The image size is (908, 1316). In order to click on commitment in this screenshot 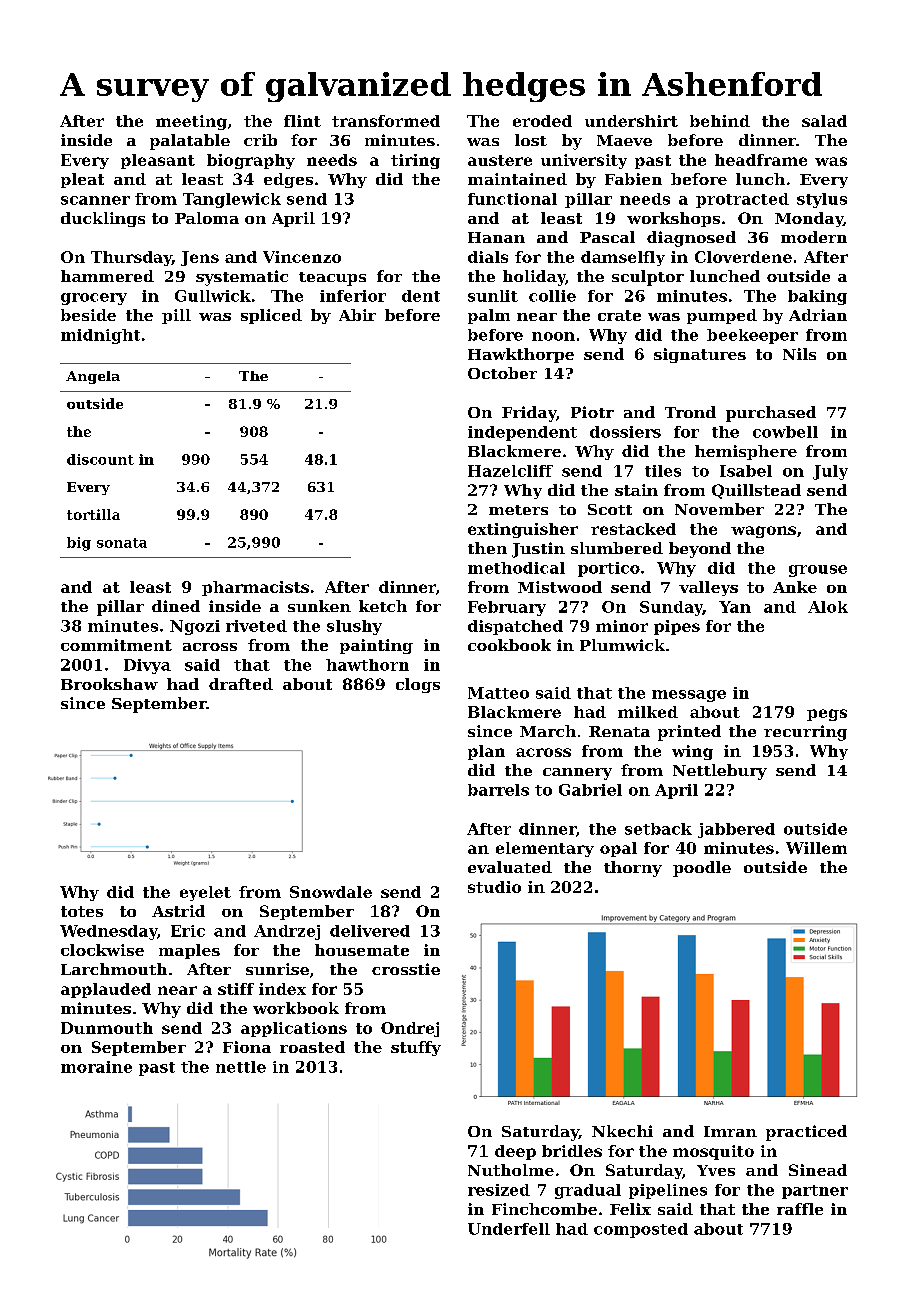, I will do `click(116, 645)`.
